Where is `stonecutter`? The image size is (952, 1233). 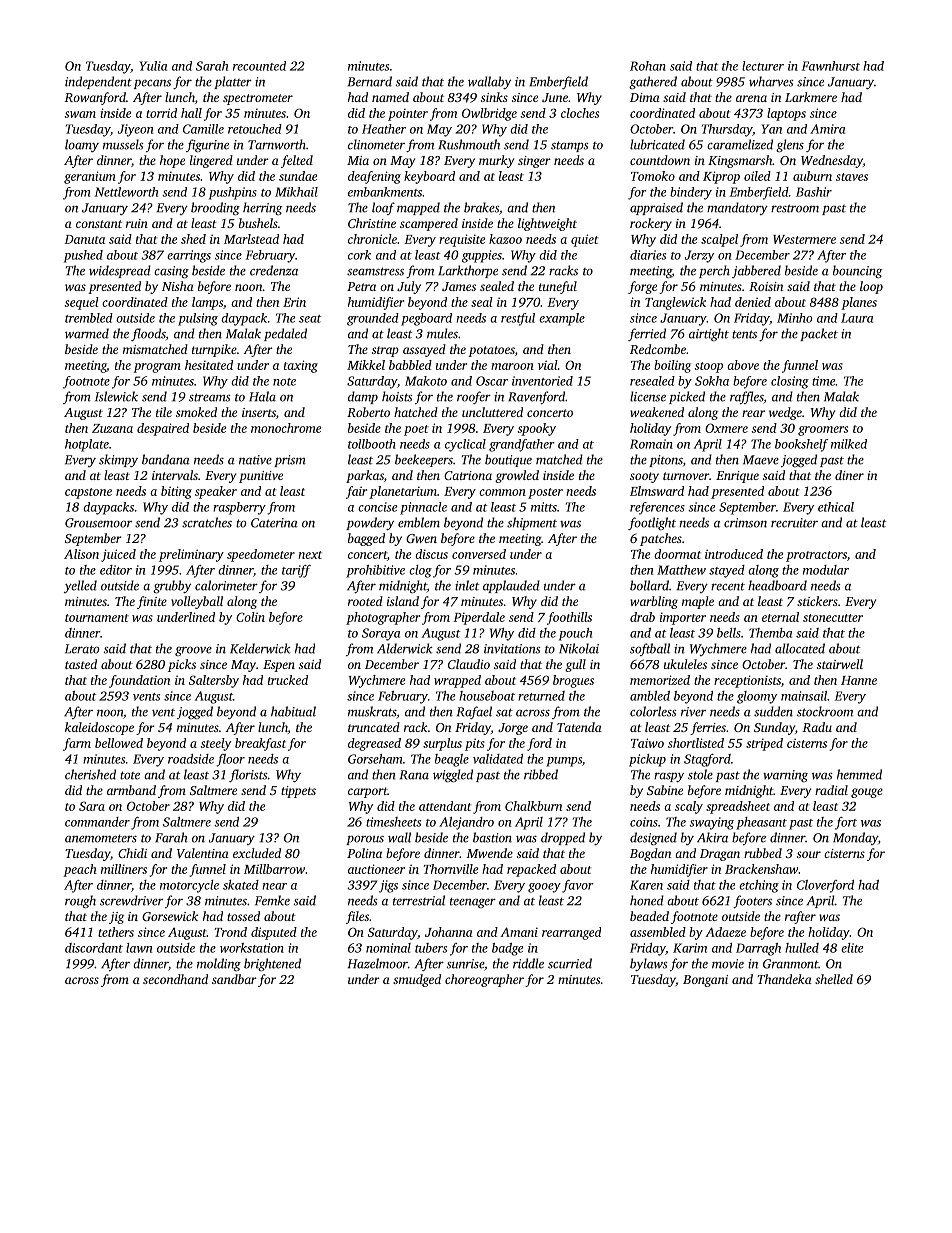
stonecutter is located at coordinates (833, 618).
